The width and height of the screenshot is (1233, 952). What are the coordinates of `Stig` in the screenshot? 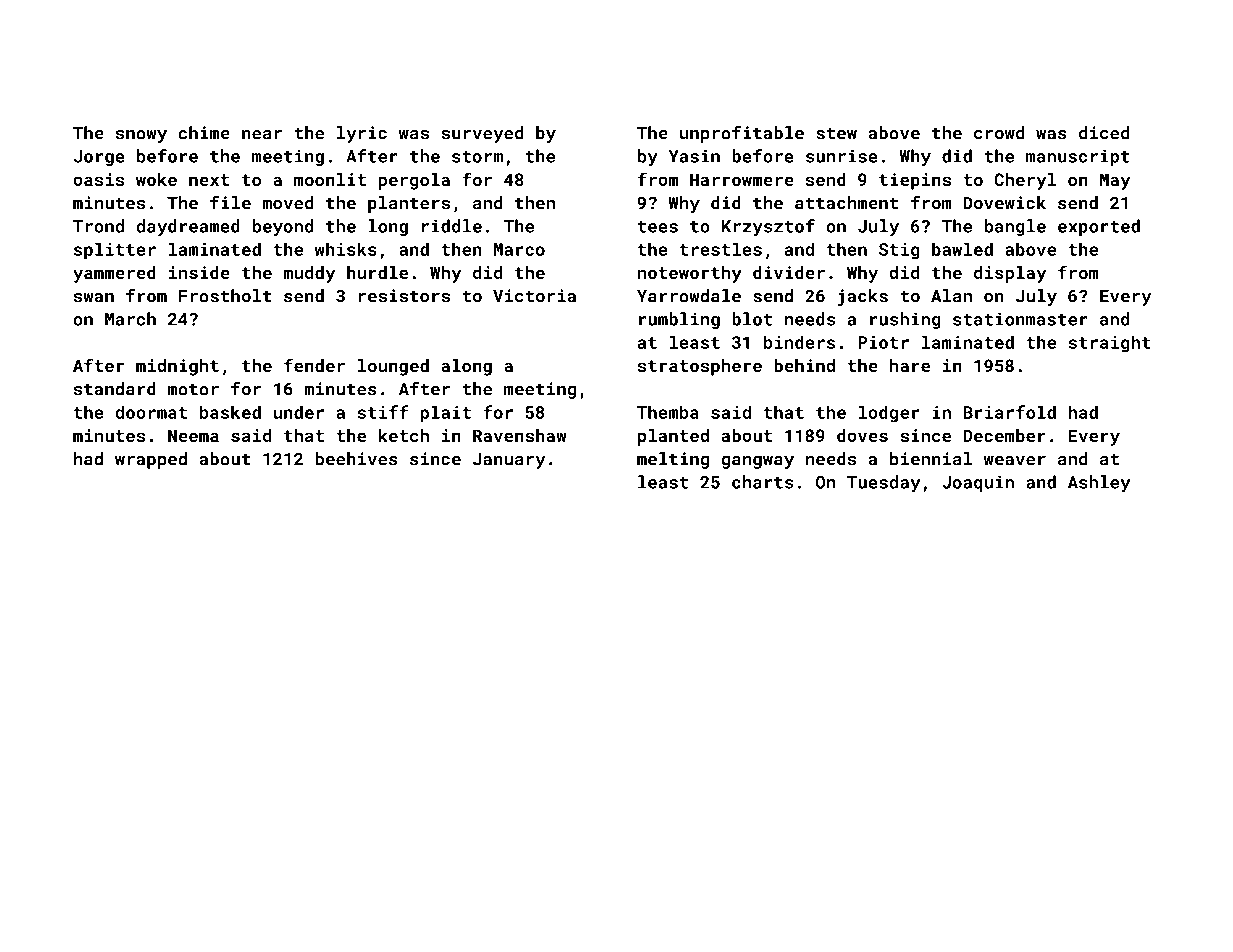 It's located at (899, 251).
